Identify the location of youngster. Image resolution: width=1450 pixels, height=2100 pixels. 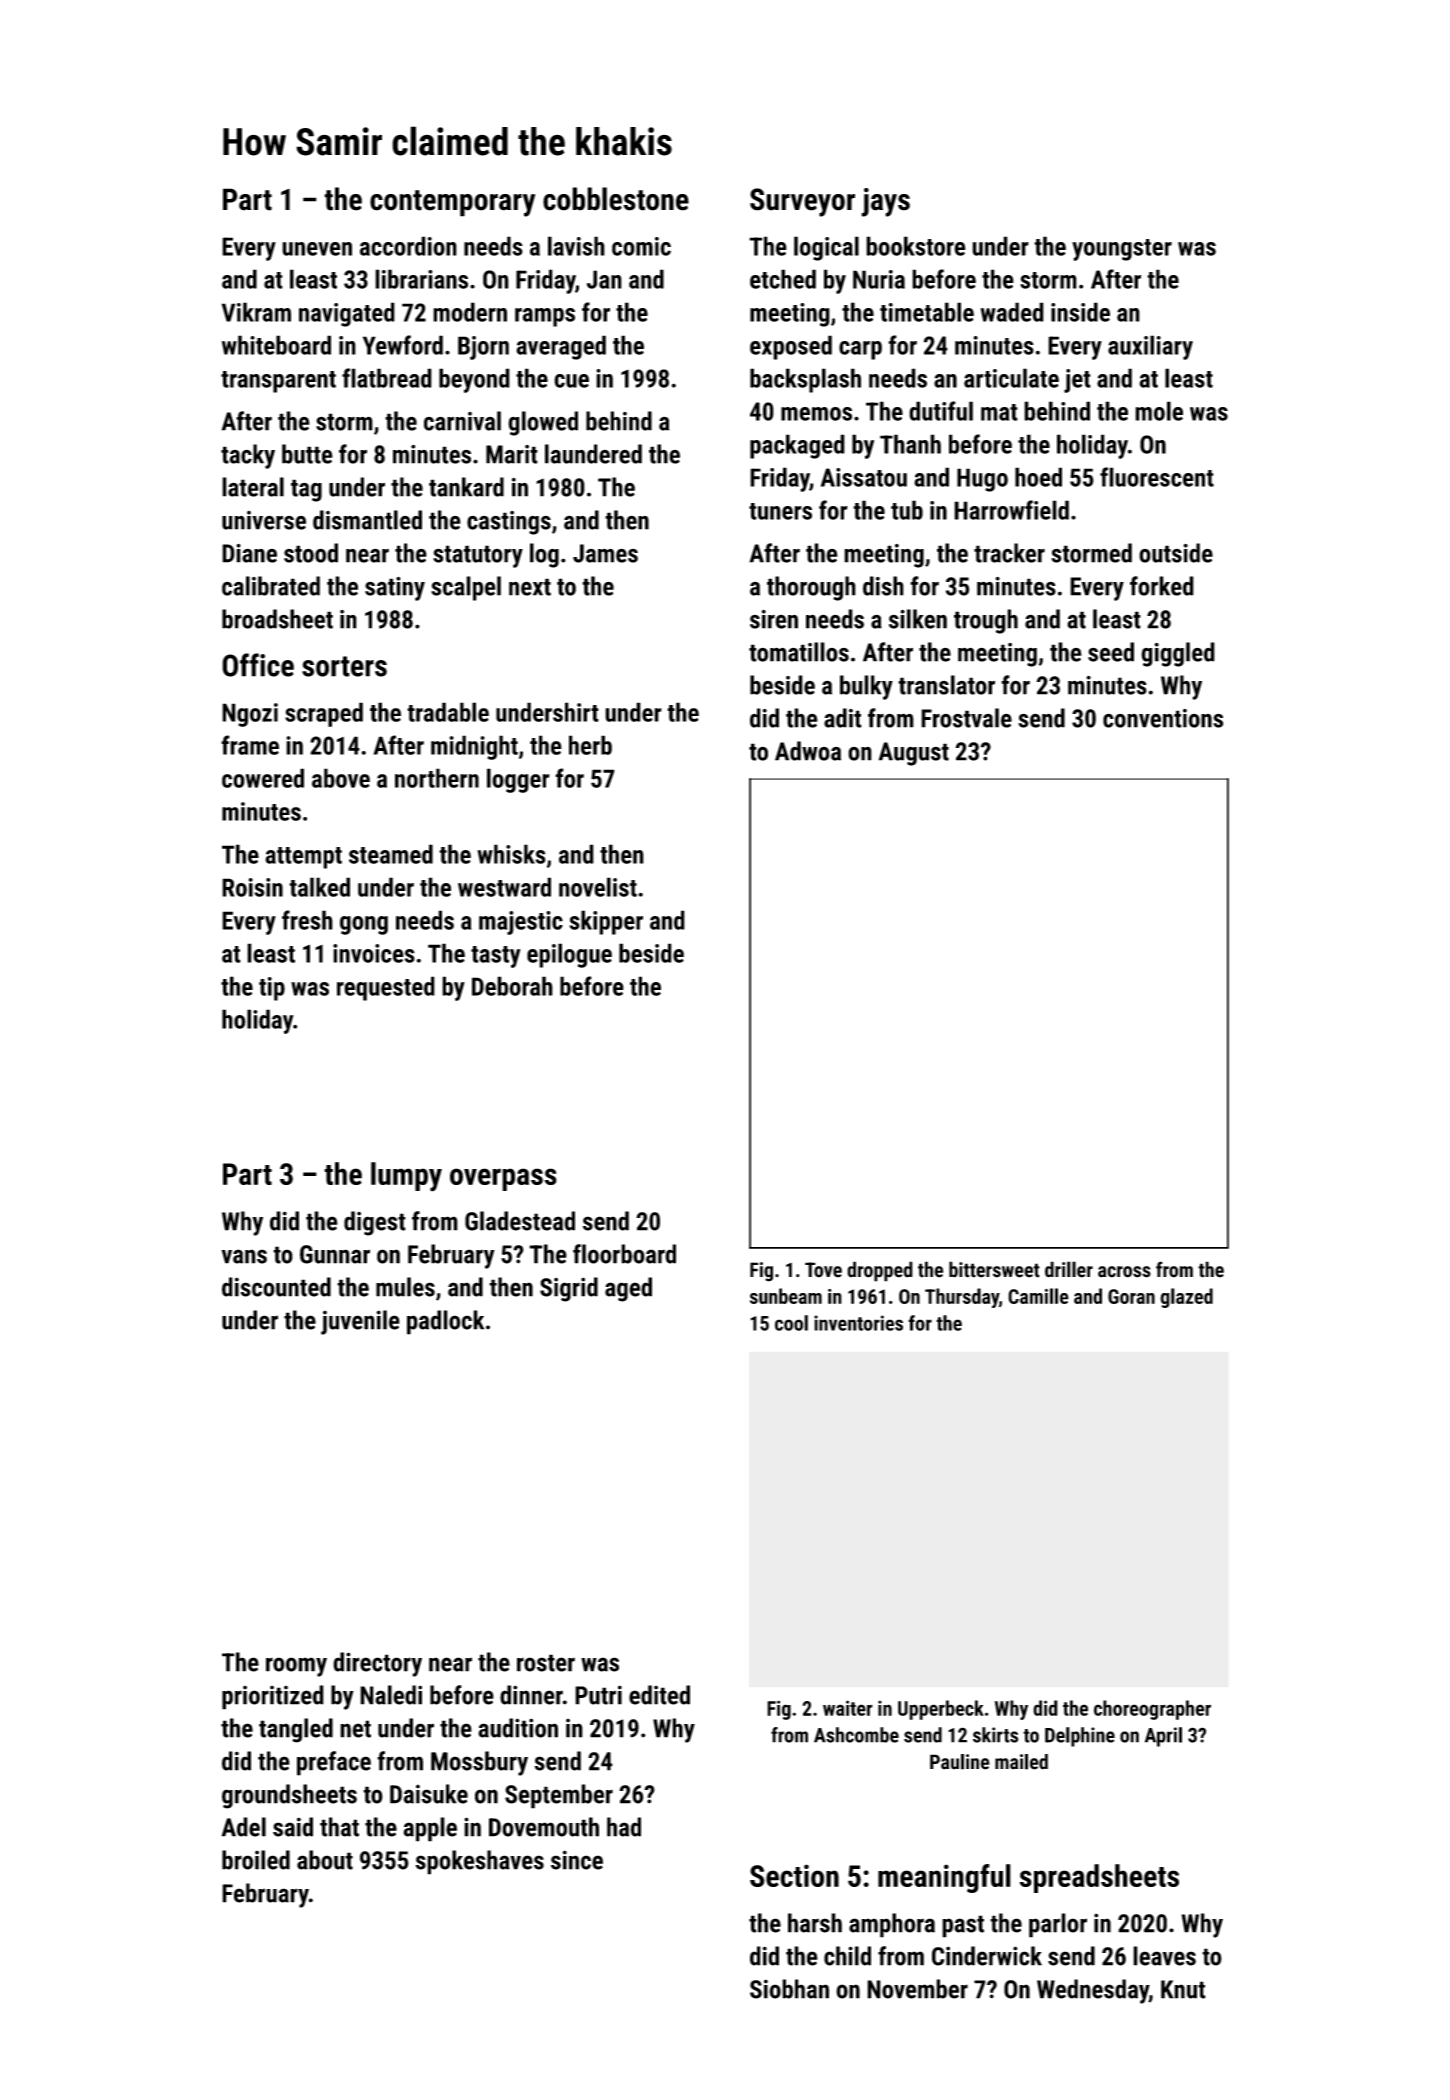
(1122, 250).
